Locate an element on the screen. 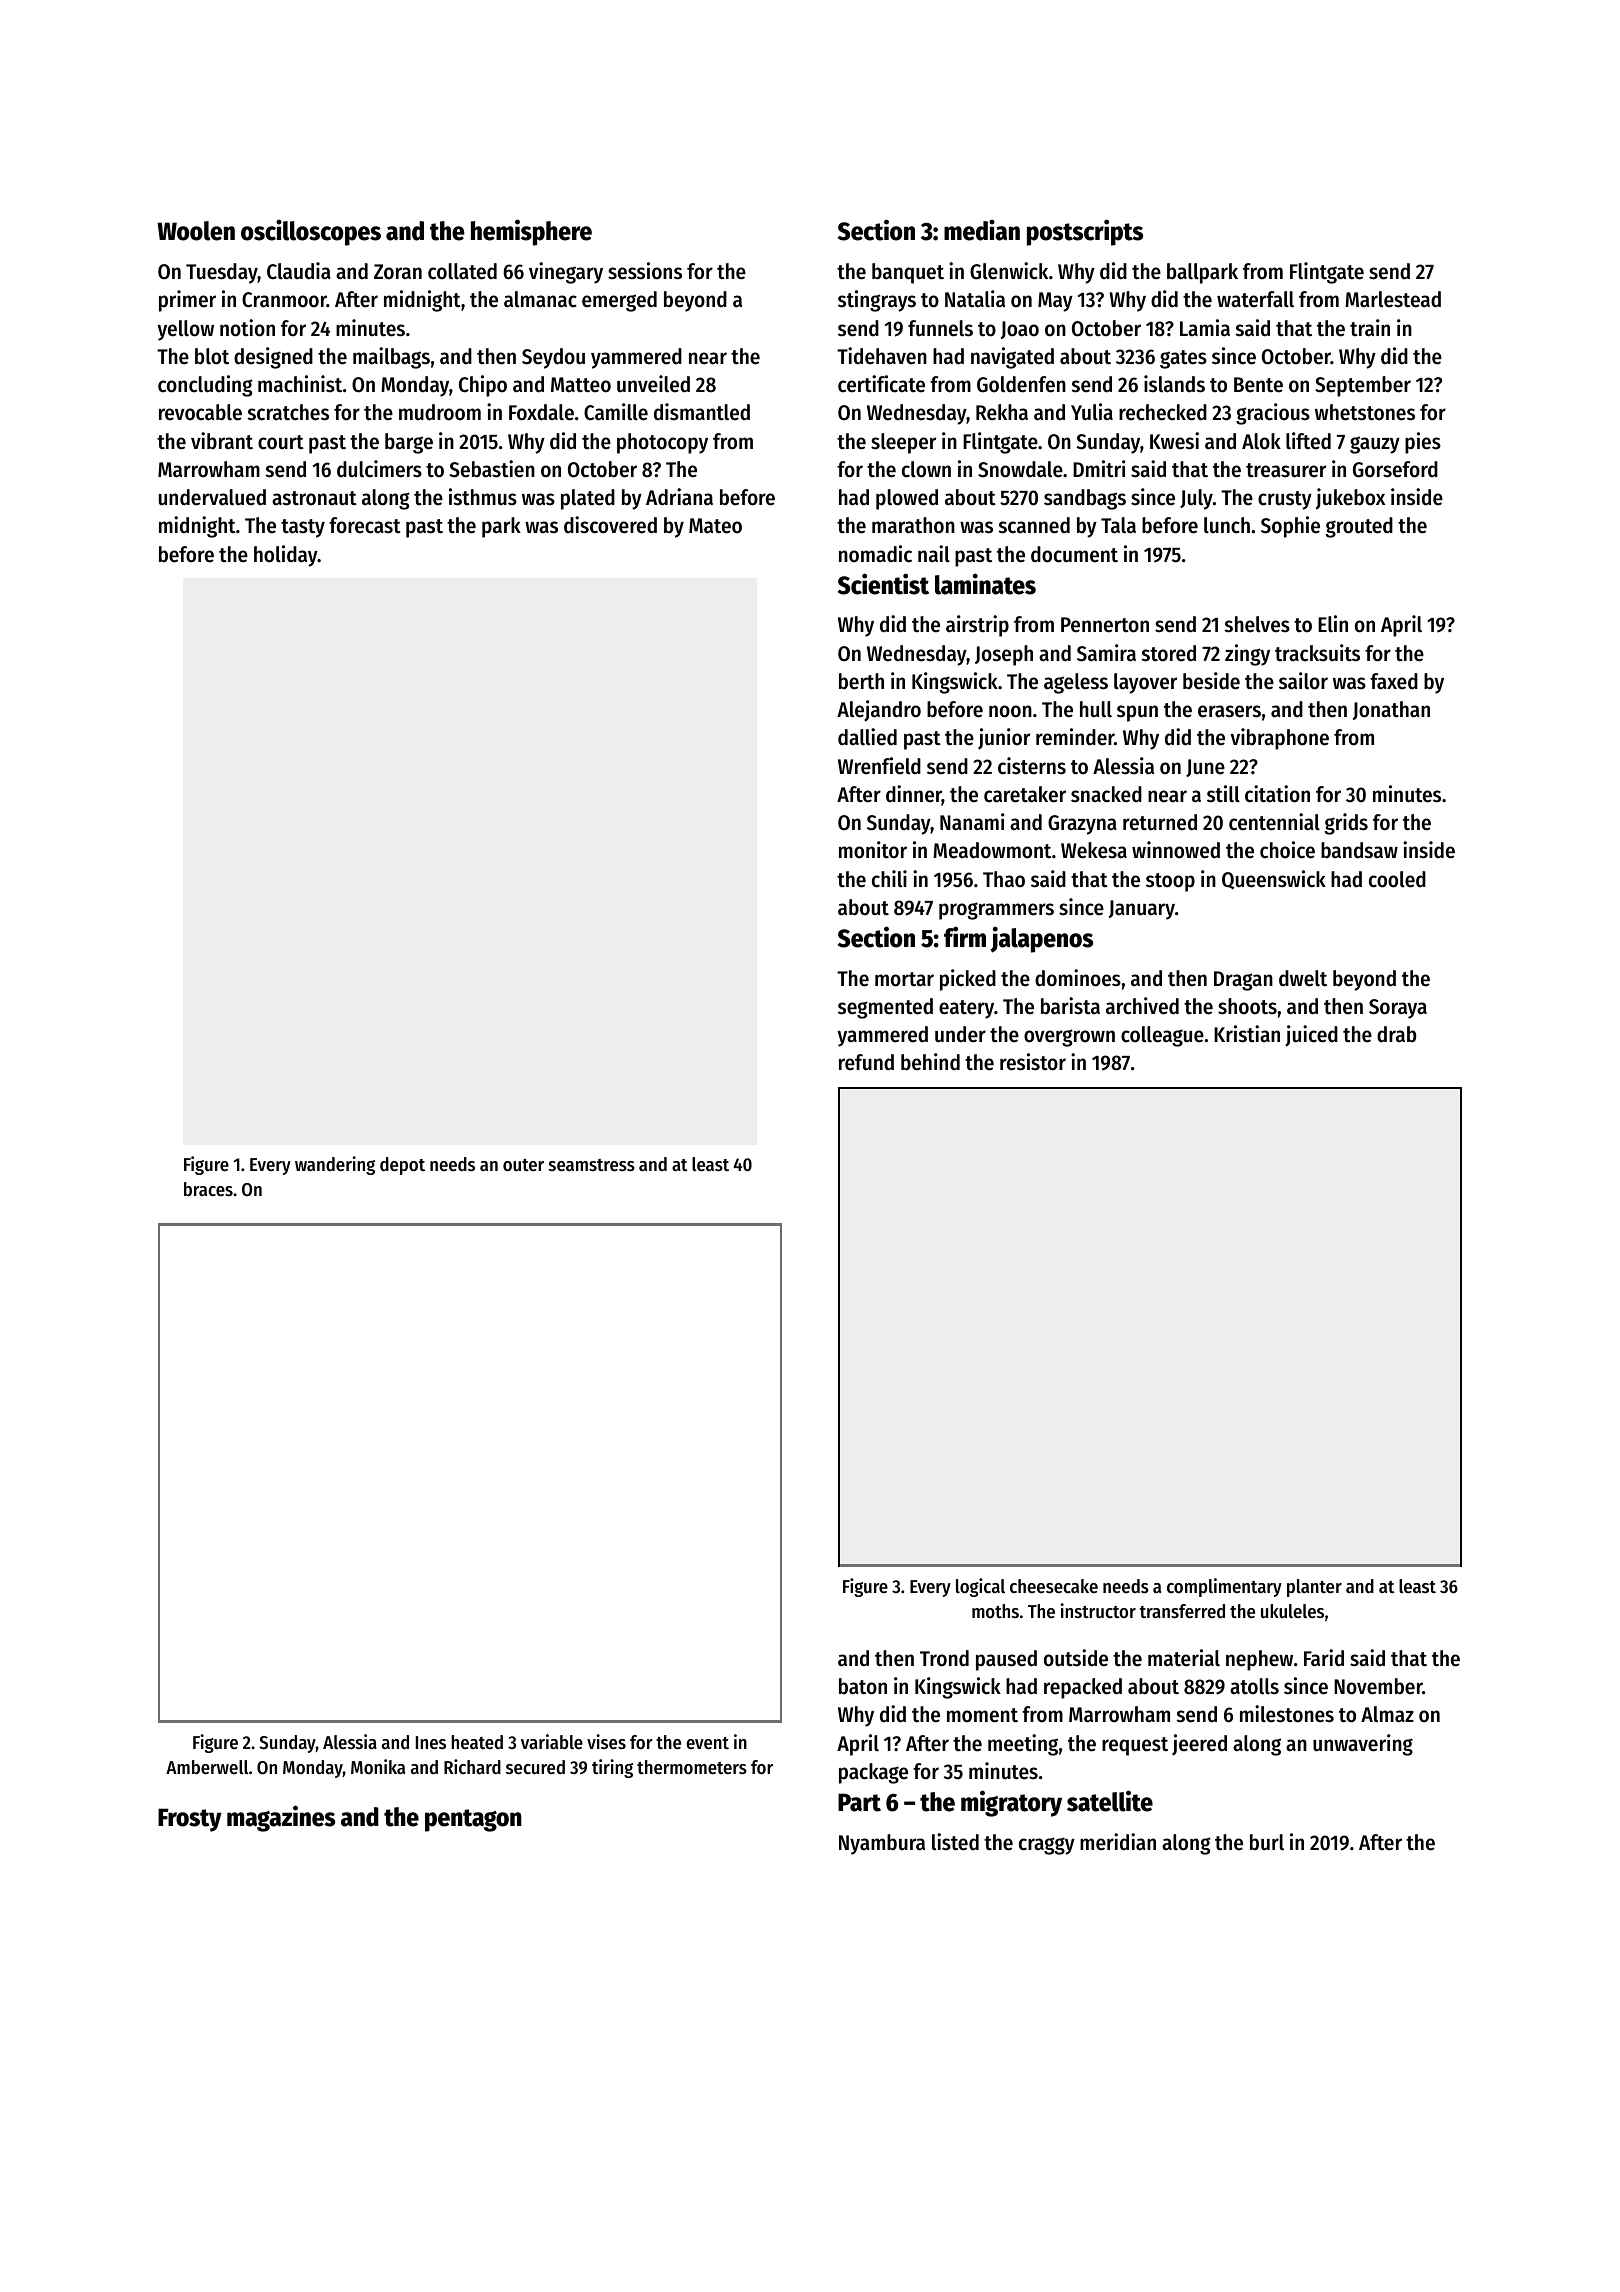 This screenshot has width=1620, height=2292. Wrenfield is located at coordinates (879, 766).
